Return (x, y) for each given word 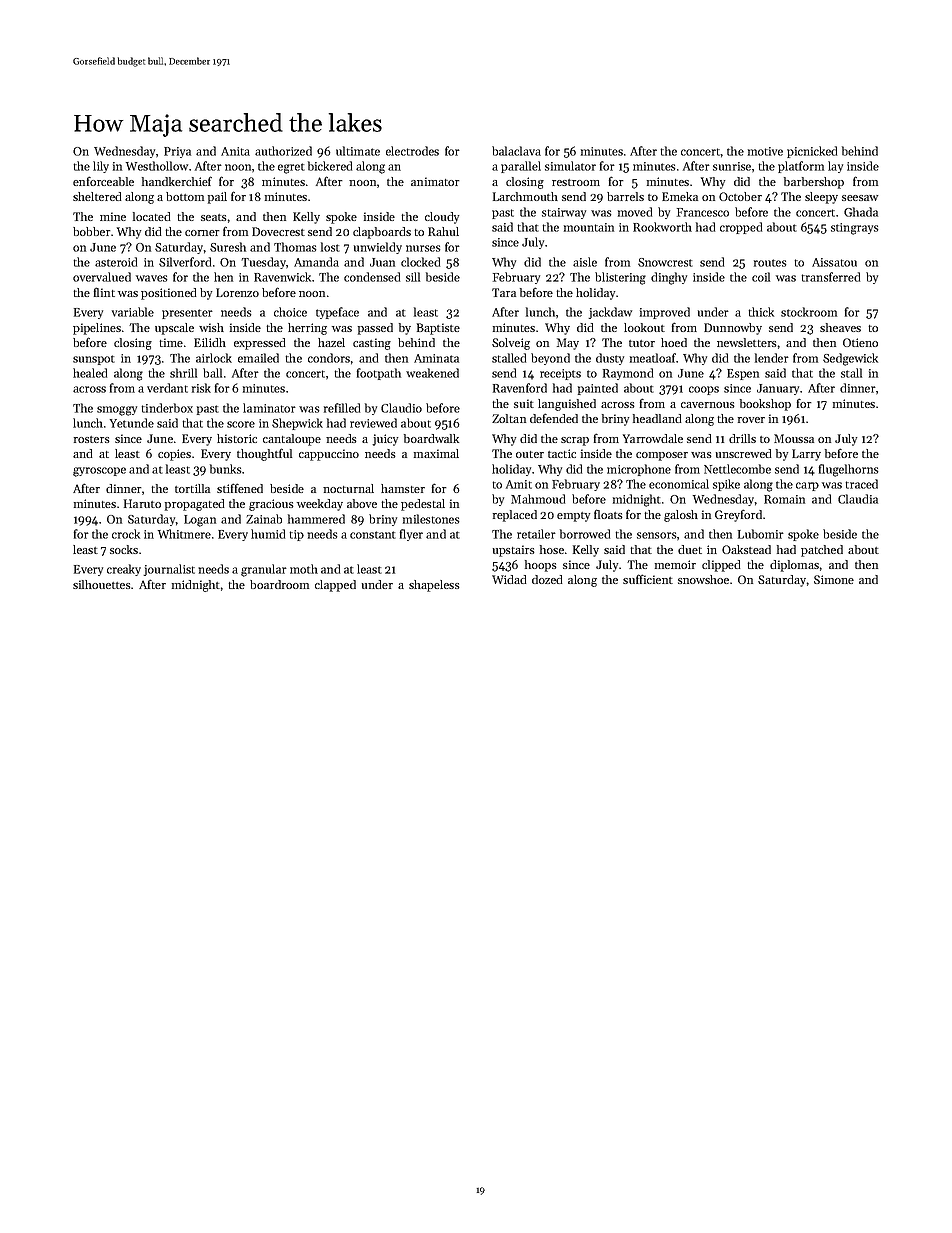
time (171, 342)
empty (573, 517)
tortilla (192, 488)
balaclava (516, 151)
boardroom (279, 584)
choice (290, 312)
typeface (337, 313)
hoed (674, 342)
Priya (177, 152)
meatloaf (653, 358)
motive (765, 151)
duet (690, 549)
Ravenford (520, 388)
